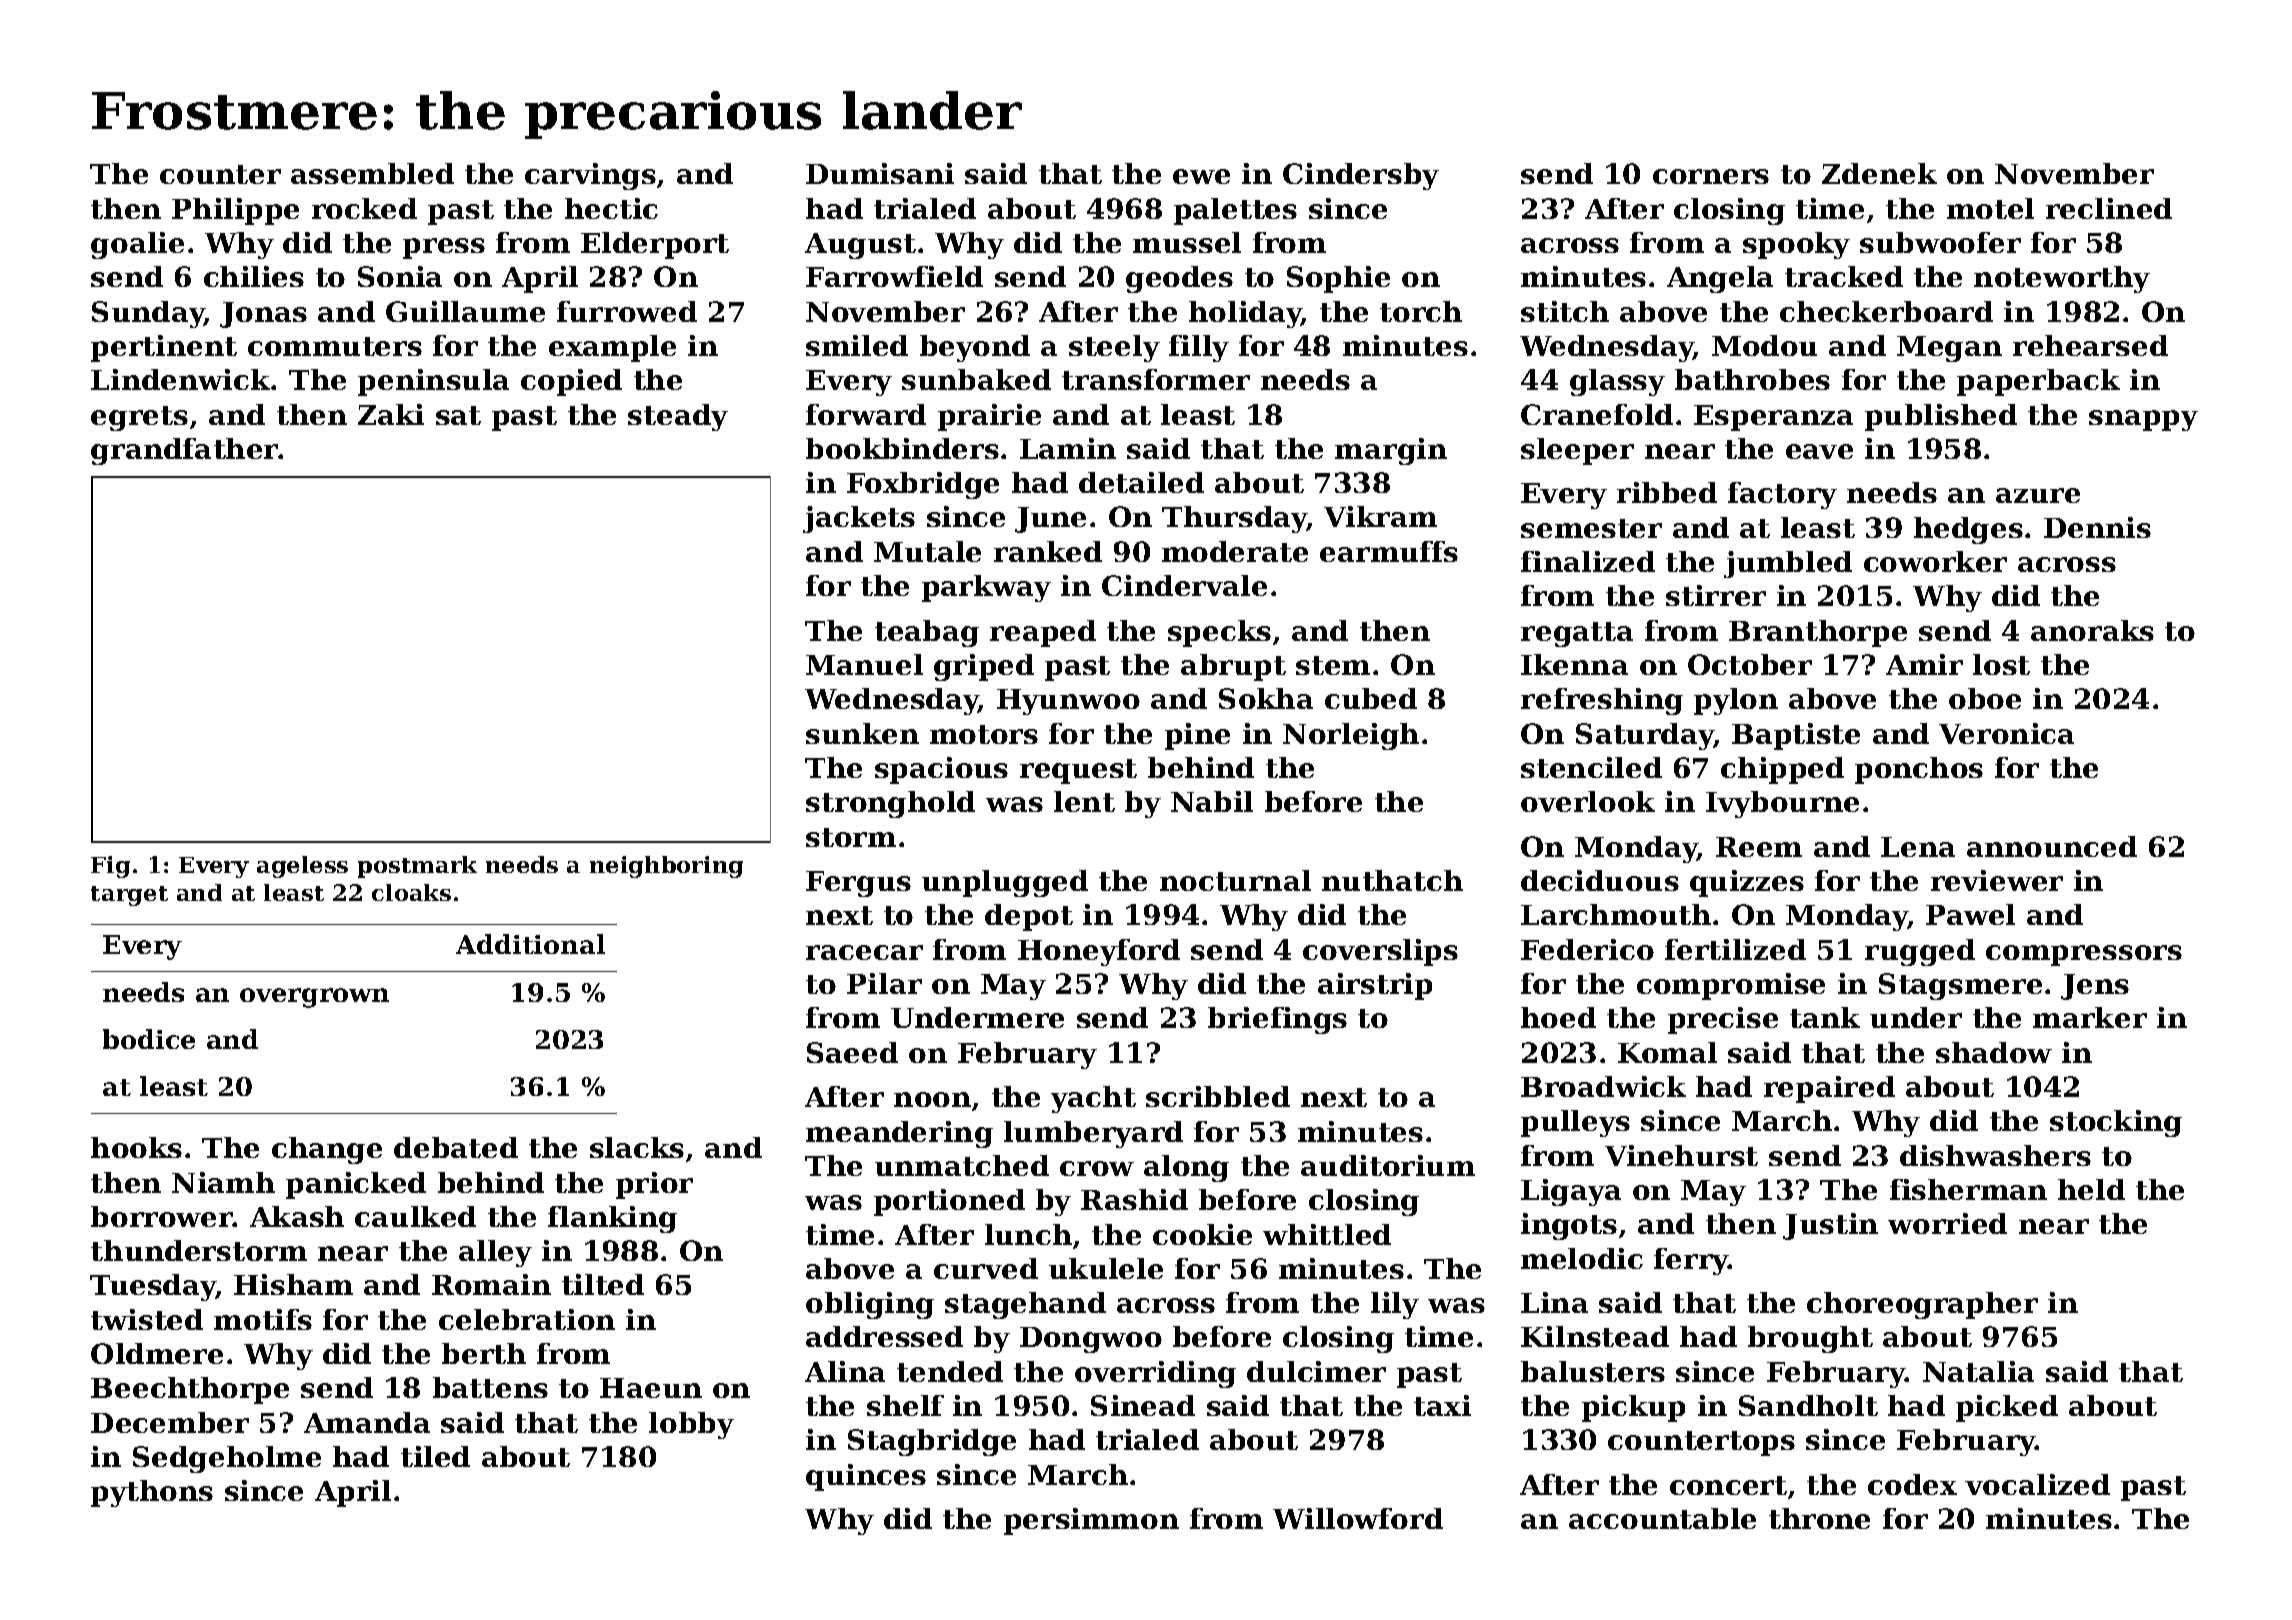  I want to click on postmark, so click(417, 867).
